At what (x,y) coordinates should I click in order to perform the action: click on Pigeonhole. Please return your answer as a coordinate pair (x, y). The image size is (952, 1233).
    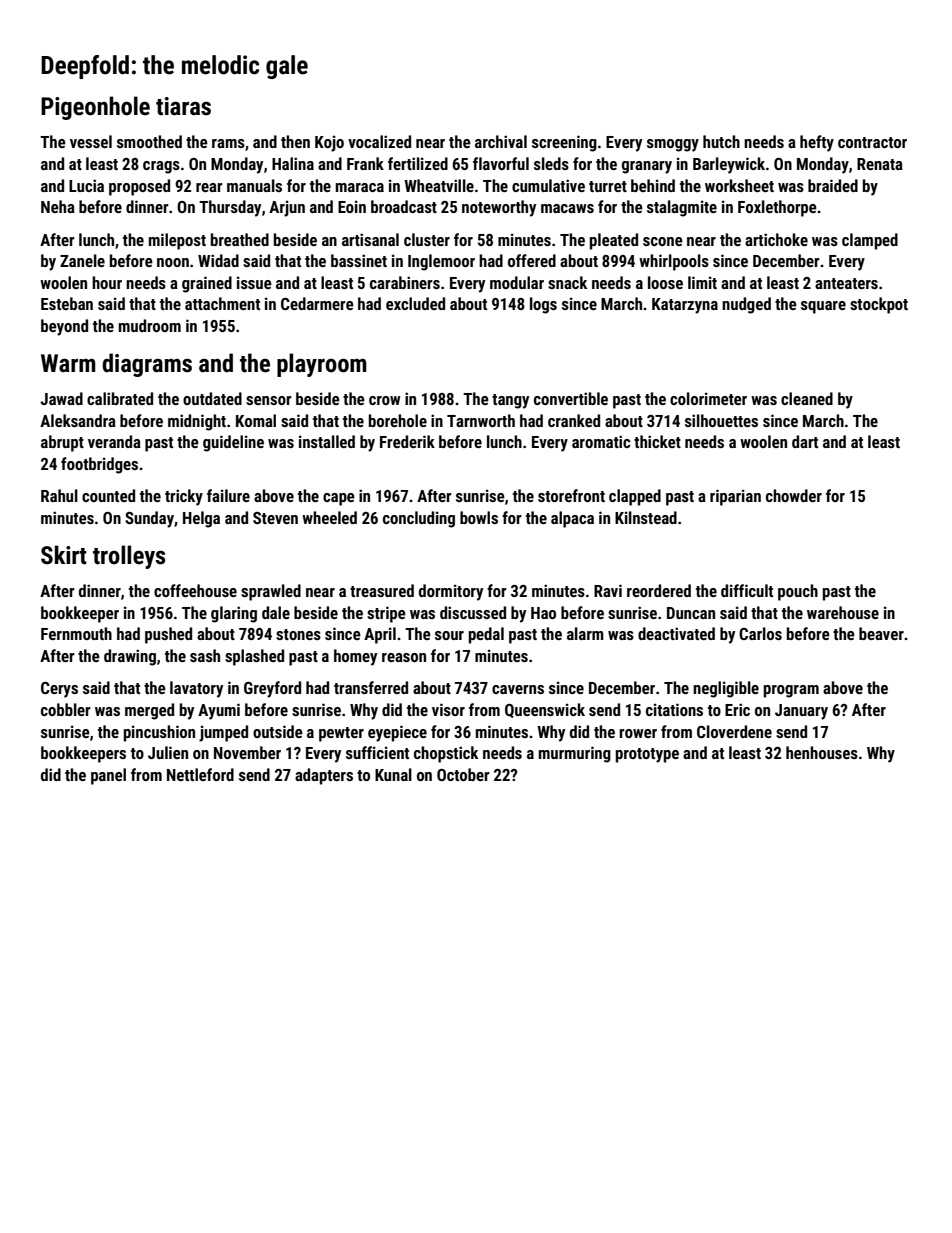
    Looking at the image, I should click on (95, 108).
